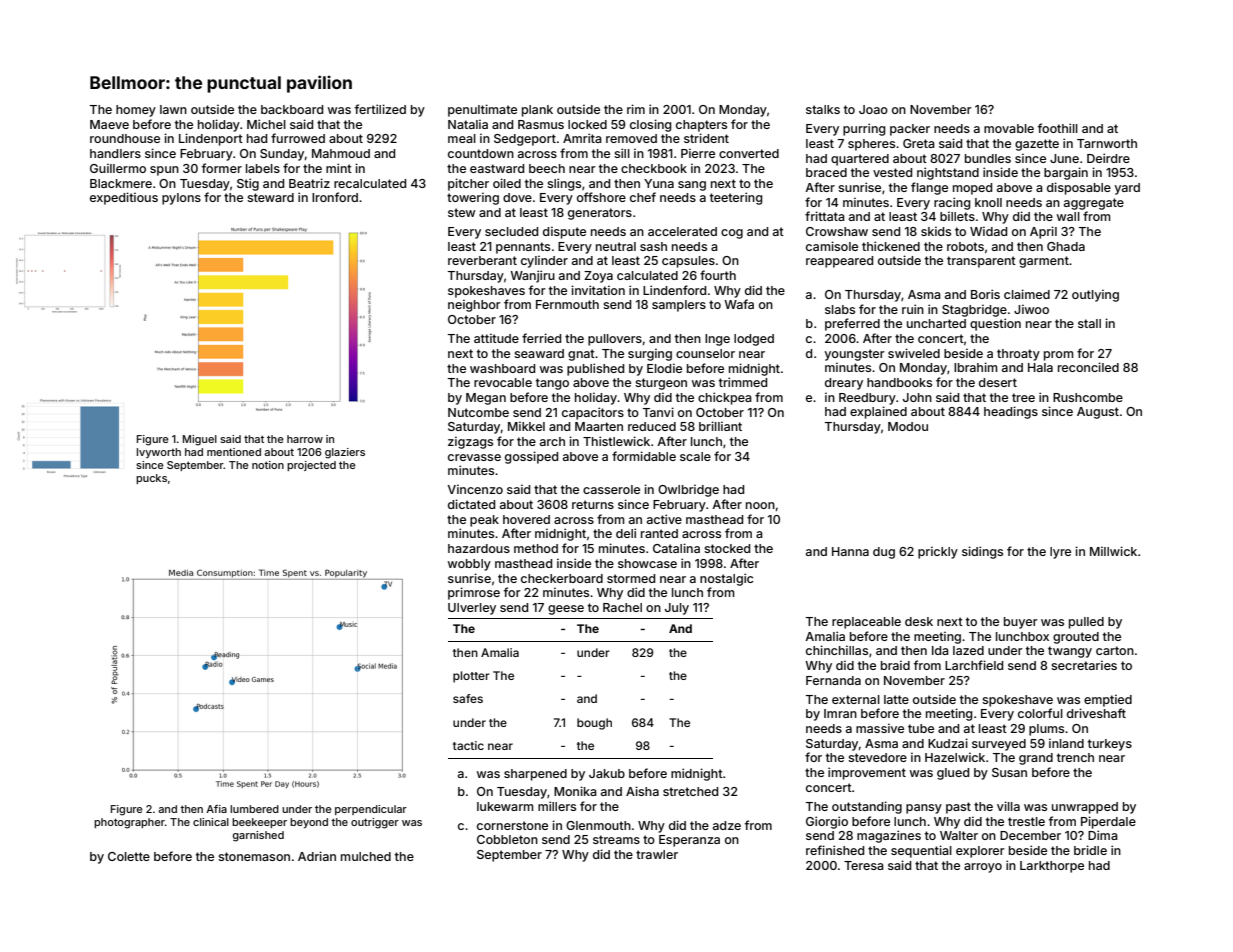 The height and width of the page is (952, 1233). What do you see at coordinates (917, 397) in the page?
I see `John` at bounding box center [917, 397].
